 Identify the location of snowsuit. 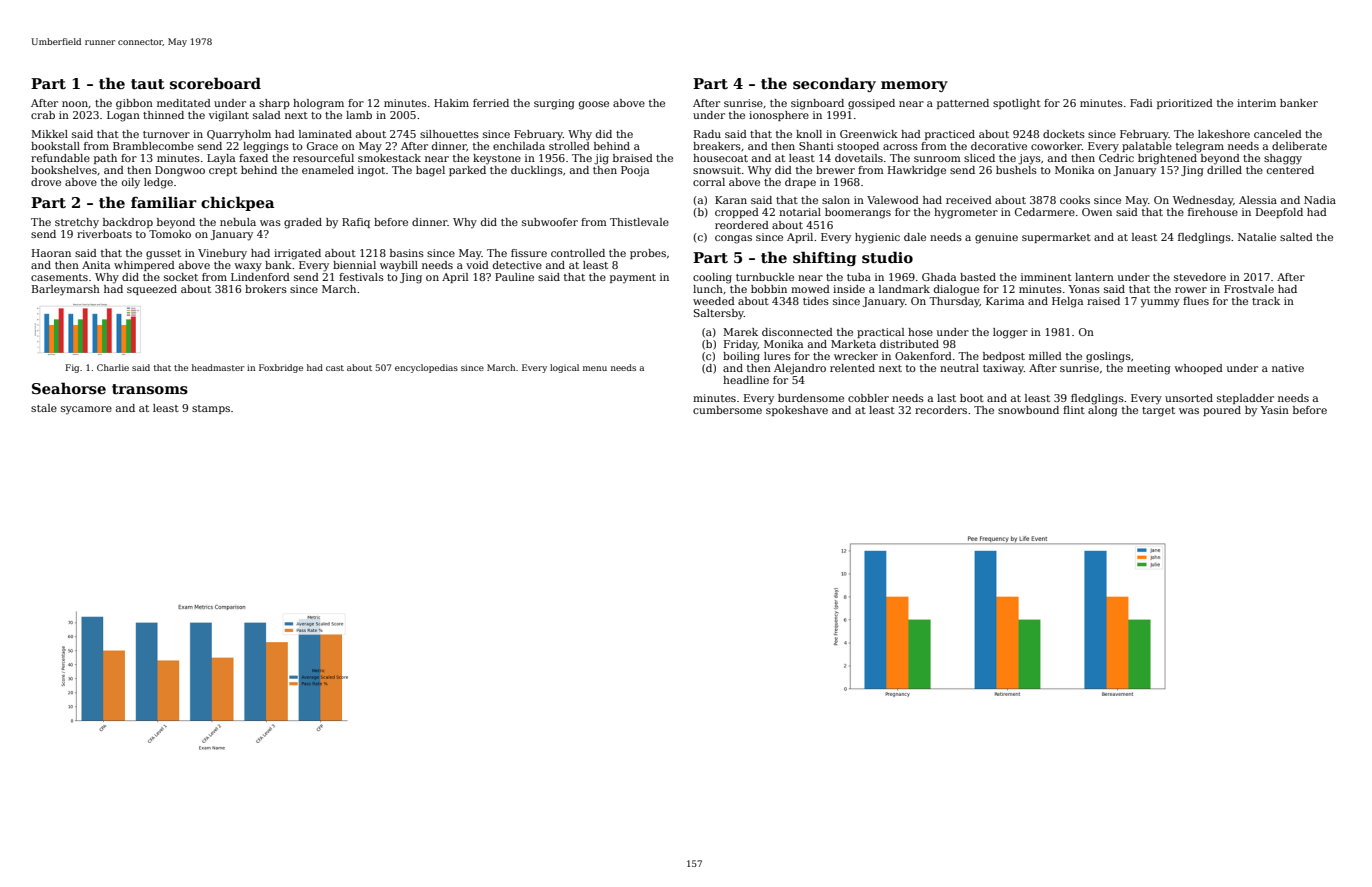
(717, 170).
